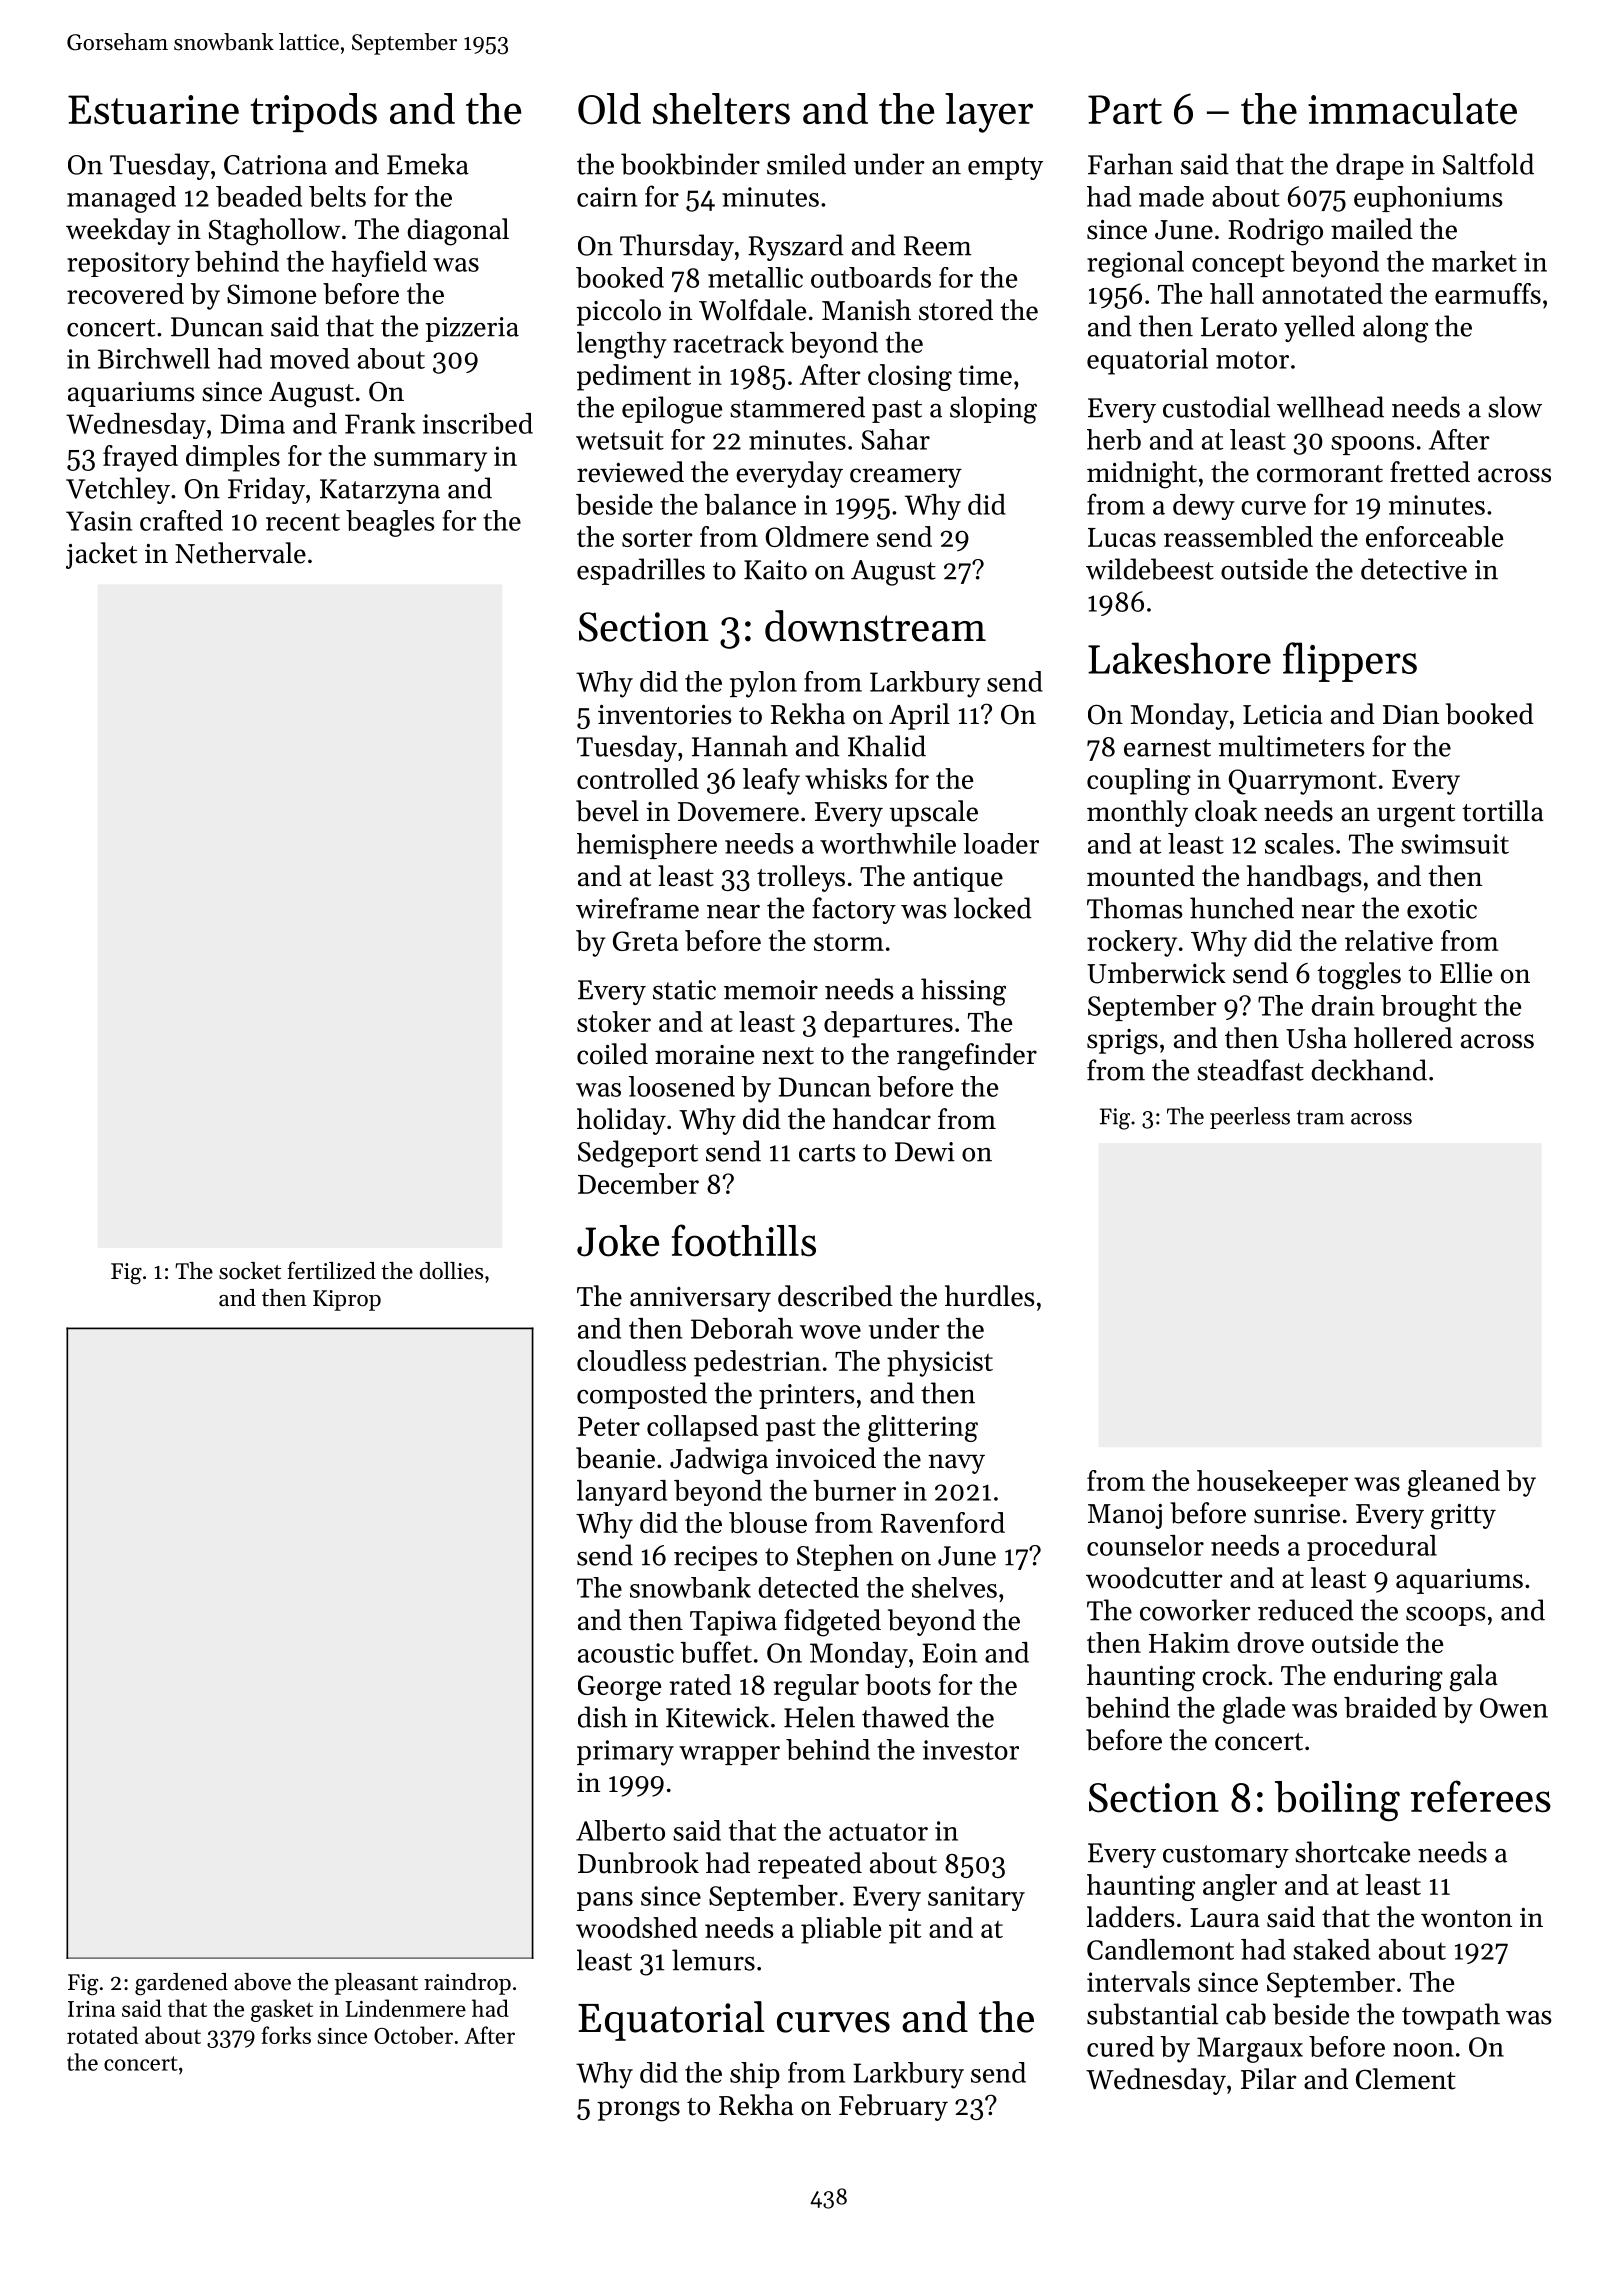  I want to click on Irina, so click(91, 2009).
